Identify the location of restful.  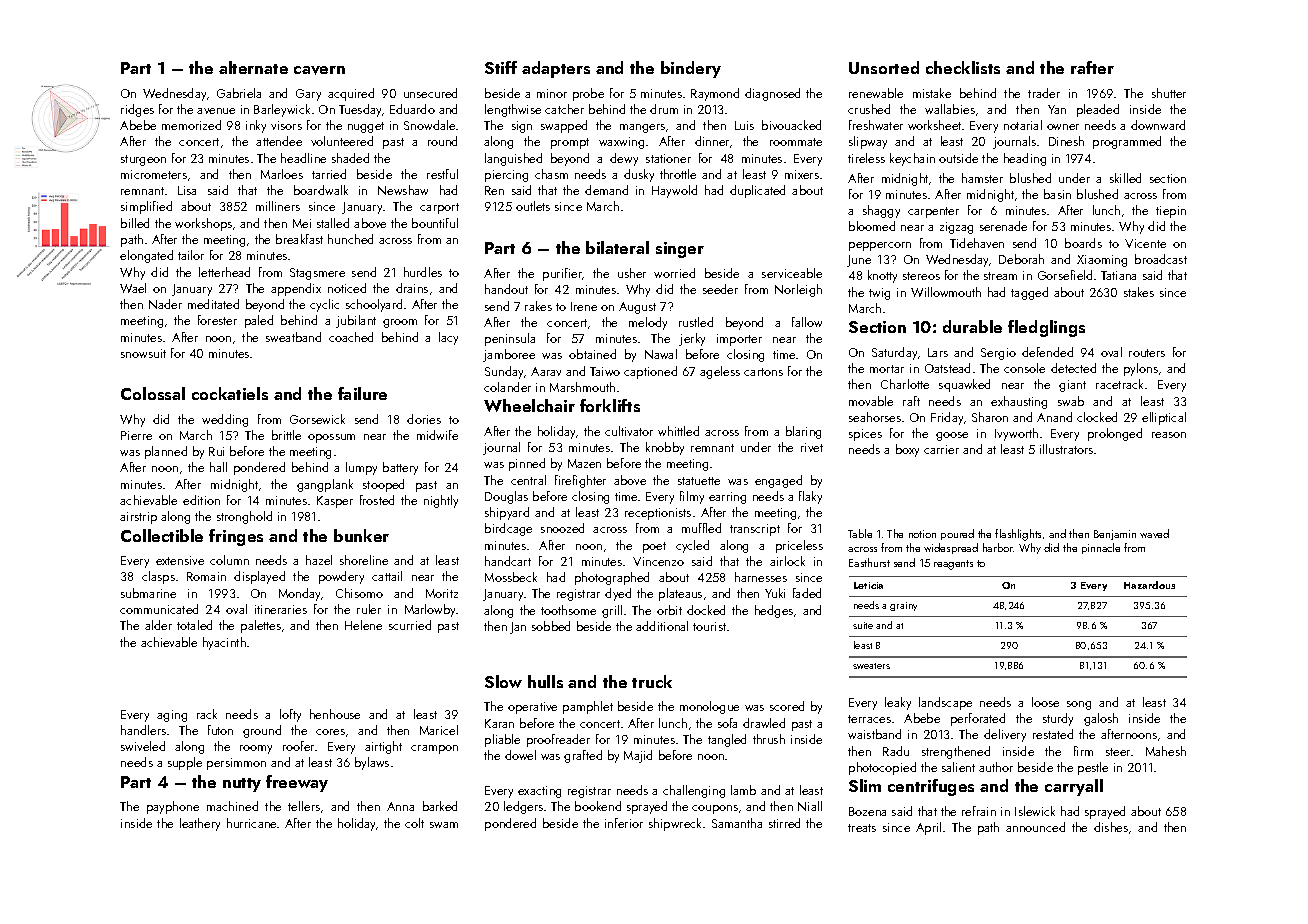
(442, 174).
